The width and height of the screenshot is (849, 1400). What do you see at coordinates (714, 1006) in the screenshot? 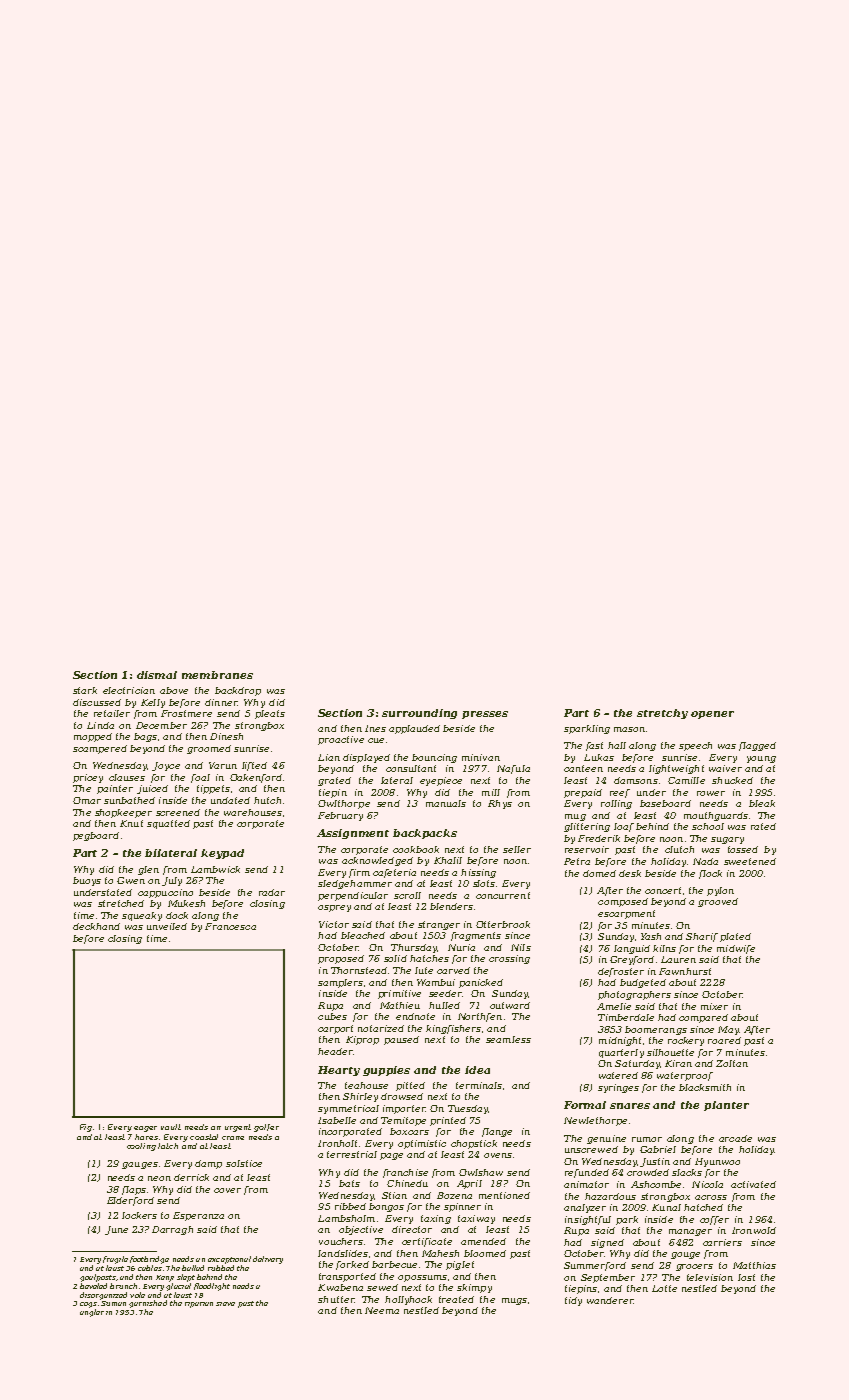
I see `mixer` at bounding box center [714, 1006].
